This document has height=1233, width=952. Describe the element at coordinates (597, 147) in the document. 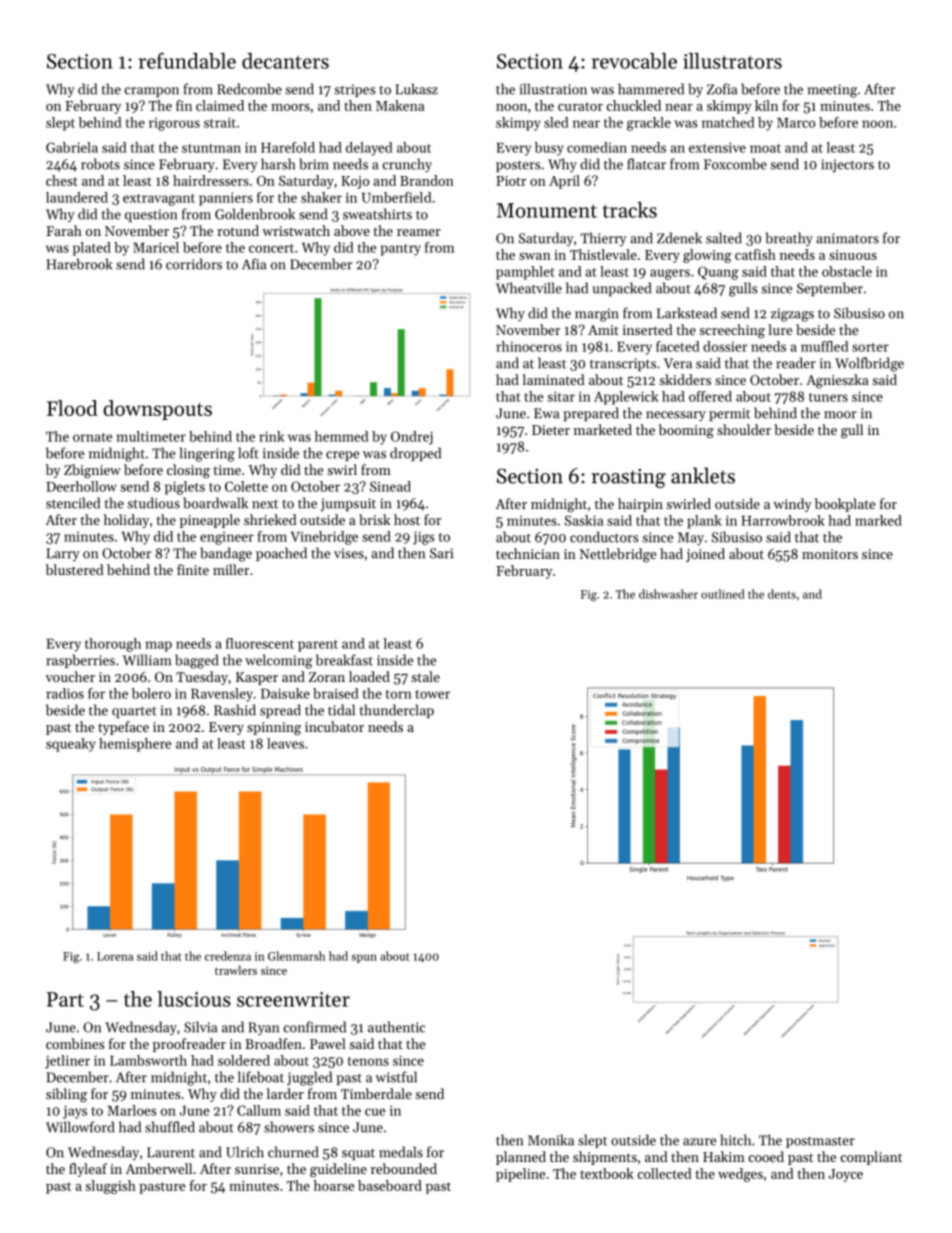

I see `comedian` at that location.
